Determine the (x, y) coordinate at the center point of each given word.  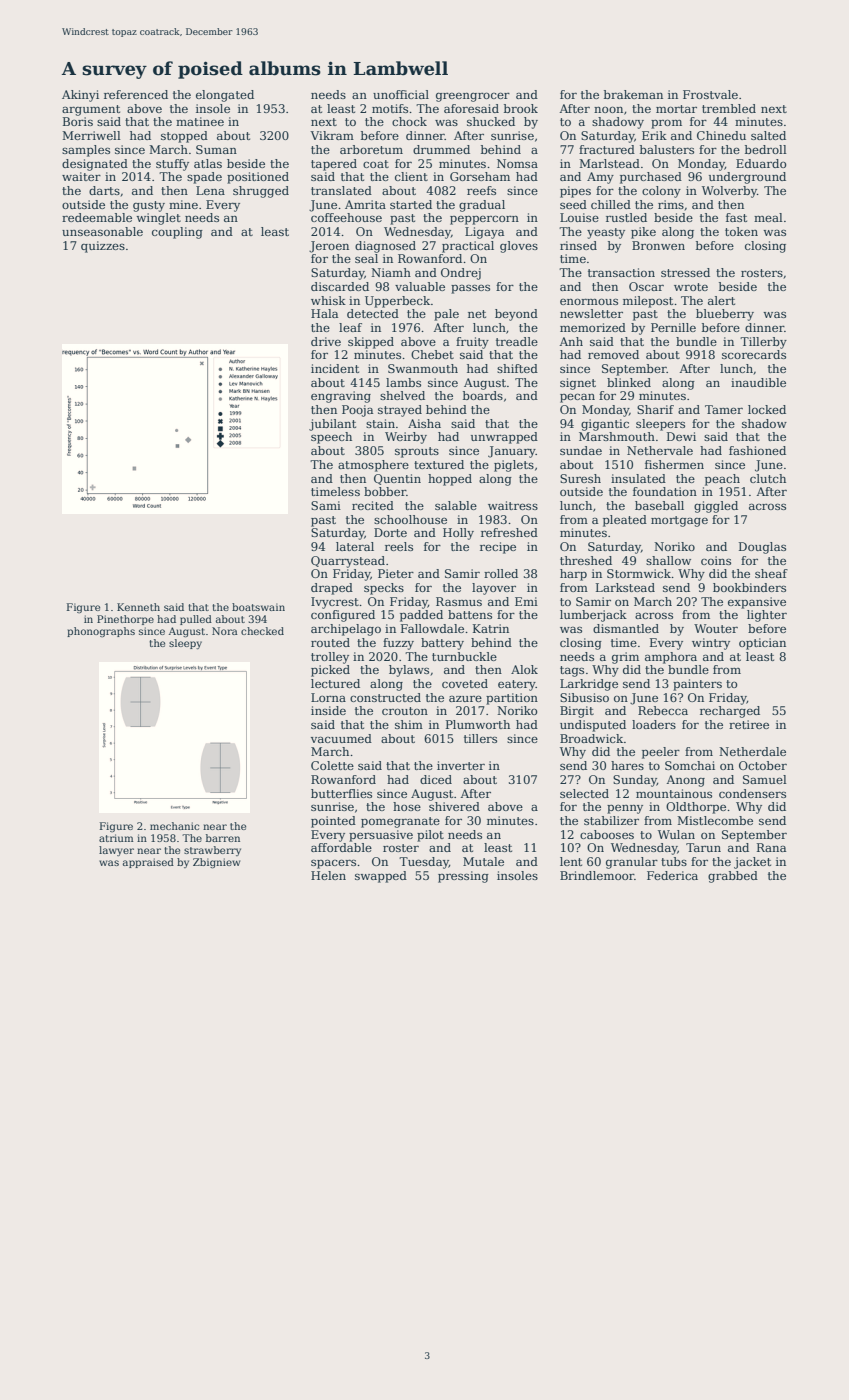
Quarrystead (348, 562)
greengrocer (473, 97)
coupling (177, 233)
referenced (136, 94)
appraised (148, 863)
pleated (625, 521)
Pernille (673, 327)
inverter (461, 765)
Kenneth (138, 607)
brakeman (633, 94)
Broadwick (591, 738)
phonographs (101, 632)
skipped (371, 343)
